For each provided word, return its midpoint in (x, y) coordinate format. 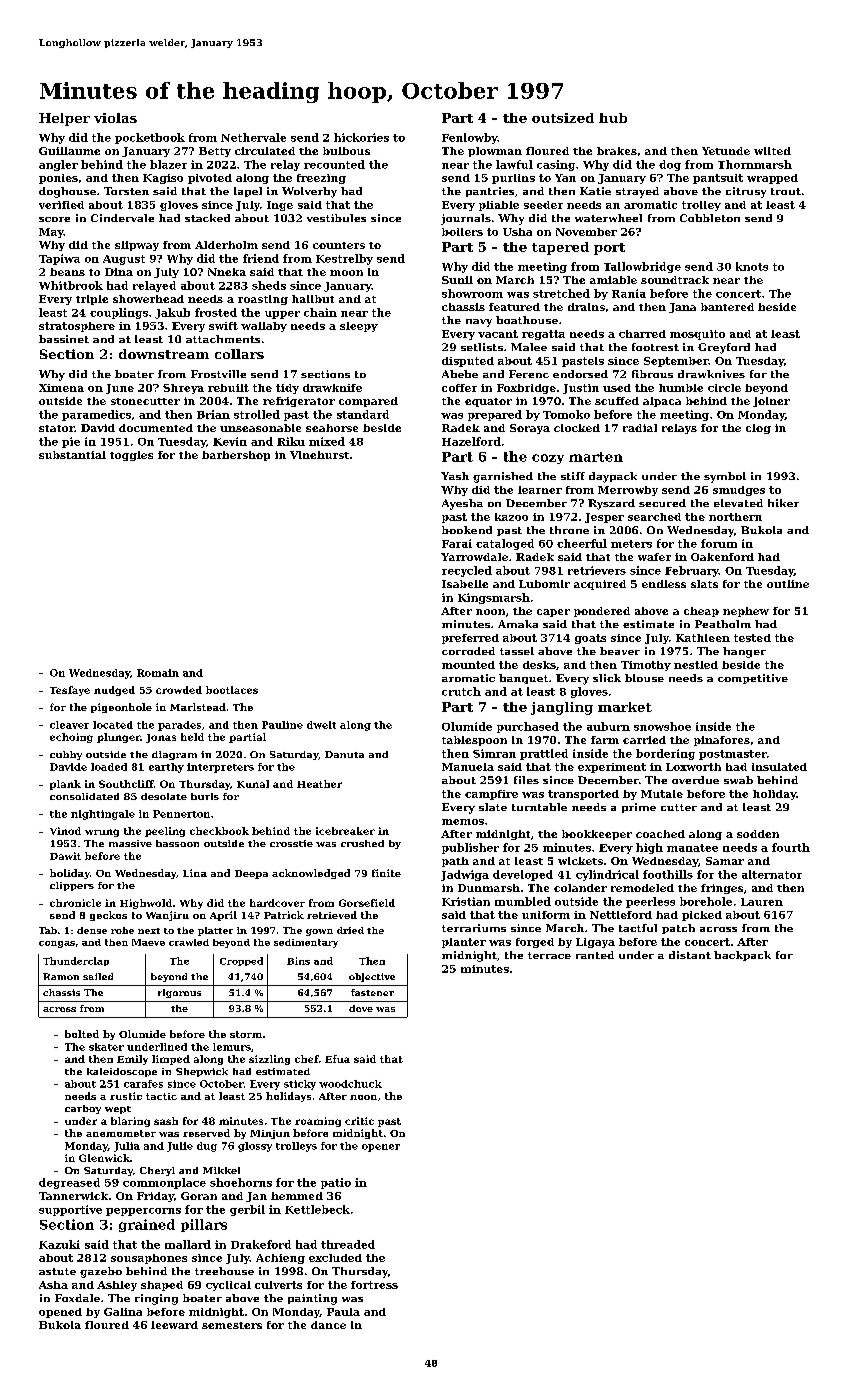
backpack (742, 956)
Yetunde (726, 151)
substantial (72, 455)
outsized (563, 118)
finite (386, 873)
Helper (64, 119)
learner (540, 490)
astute (57, 1271)
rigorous (179, 993)
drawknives (711, 374)
